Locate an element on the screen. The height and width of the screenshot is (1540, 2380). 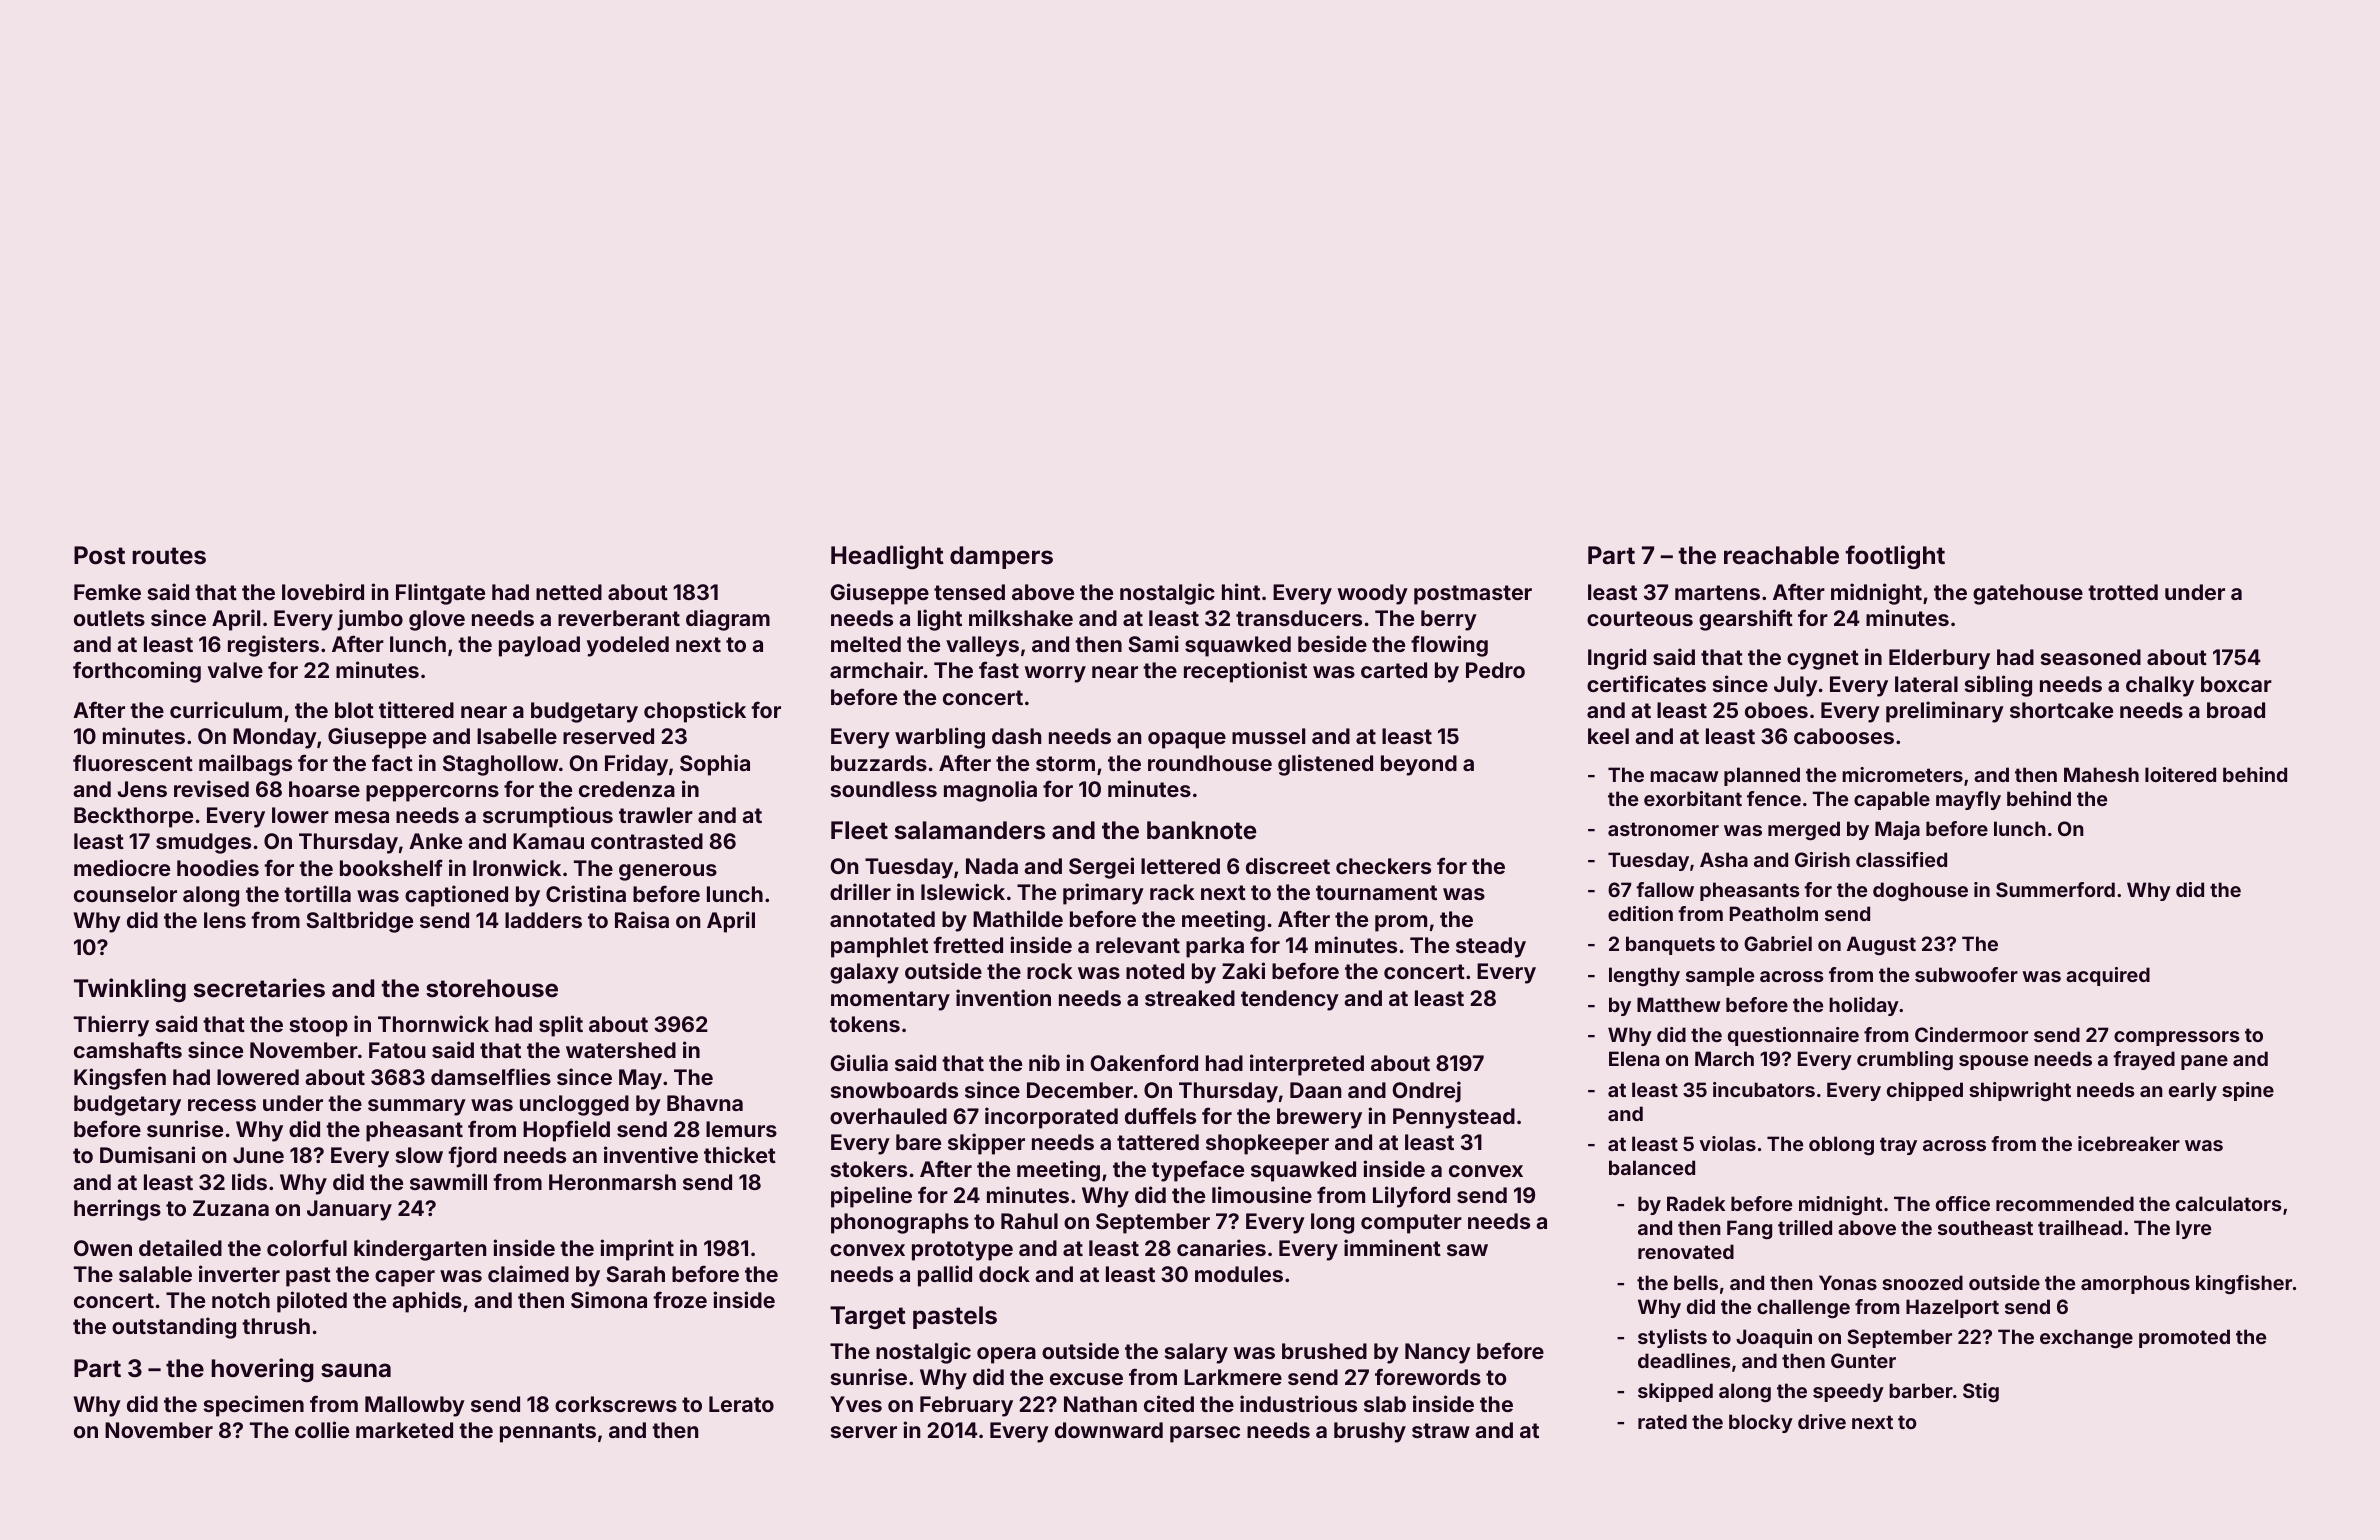
shortcake is located at coordinates (2061, 710).
